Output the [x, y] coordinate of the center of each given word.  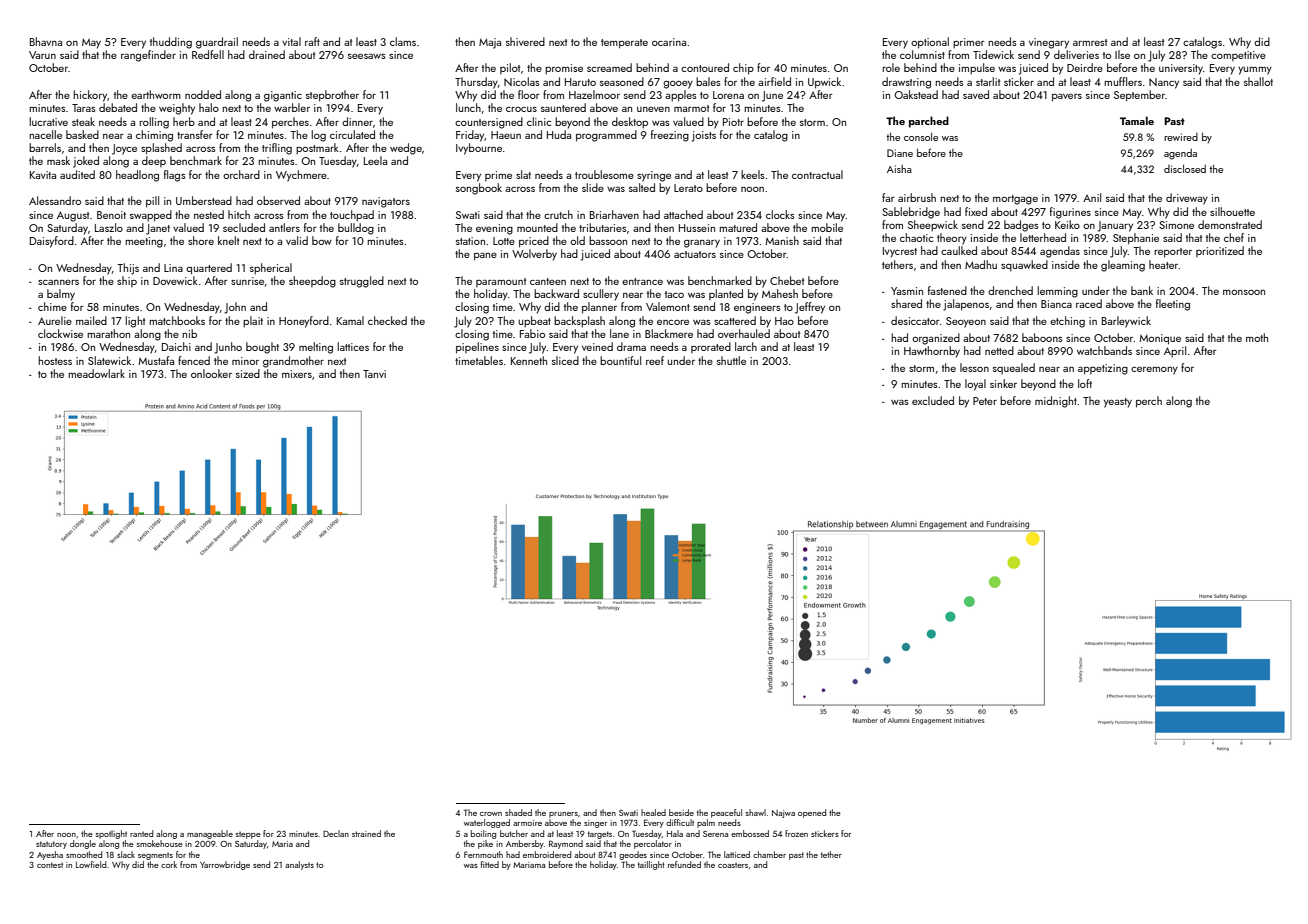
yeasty [1118, 403]
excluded [933, 400]
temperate [624, 44]
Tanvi [374, 374]
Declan [336, 833]
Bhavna [46, 41]
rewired [1181, 137]
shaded [518, 812]
